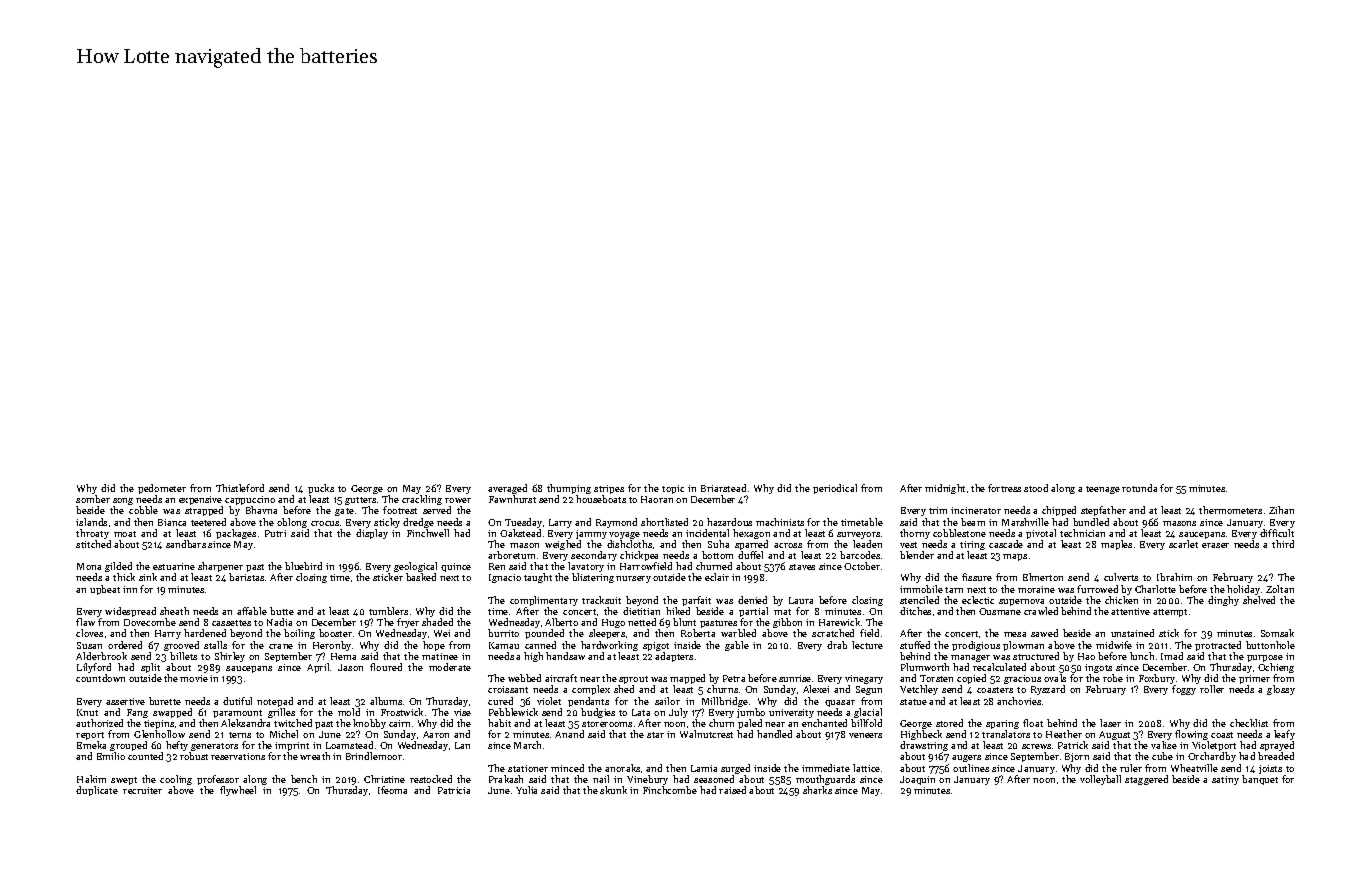 This page has width=1372, height=887. I want to click on float, so click(1033, 723).
